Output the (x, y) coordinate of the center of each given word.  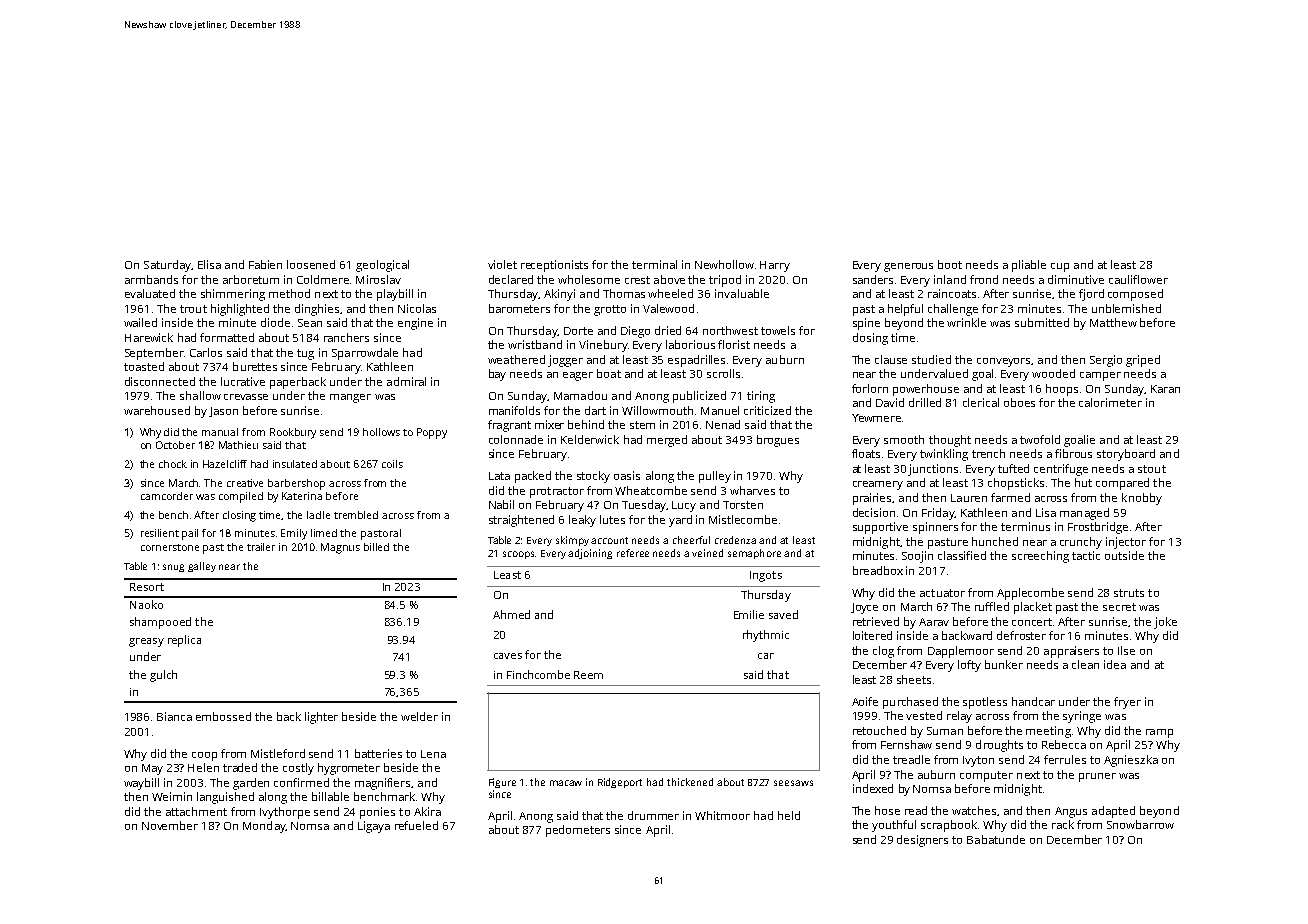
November (170, 825)
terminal (654, 264)
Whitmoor (722, 815)
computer (986, 776)
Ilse (1126, 650)
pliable (1029, 266)
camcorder (167, 496)
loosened (311, 264)
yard (680, 521)
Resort (147, 587)
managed (1084, 514)
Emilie (749, 614)
